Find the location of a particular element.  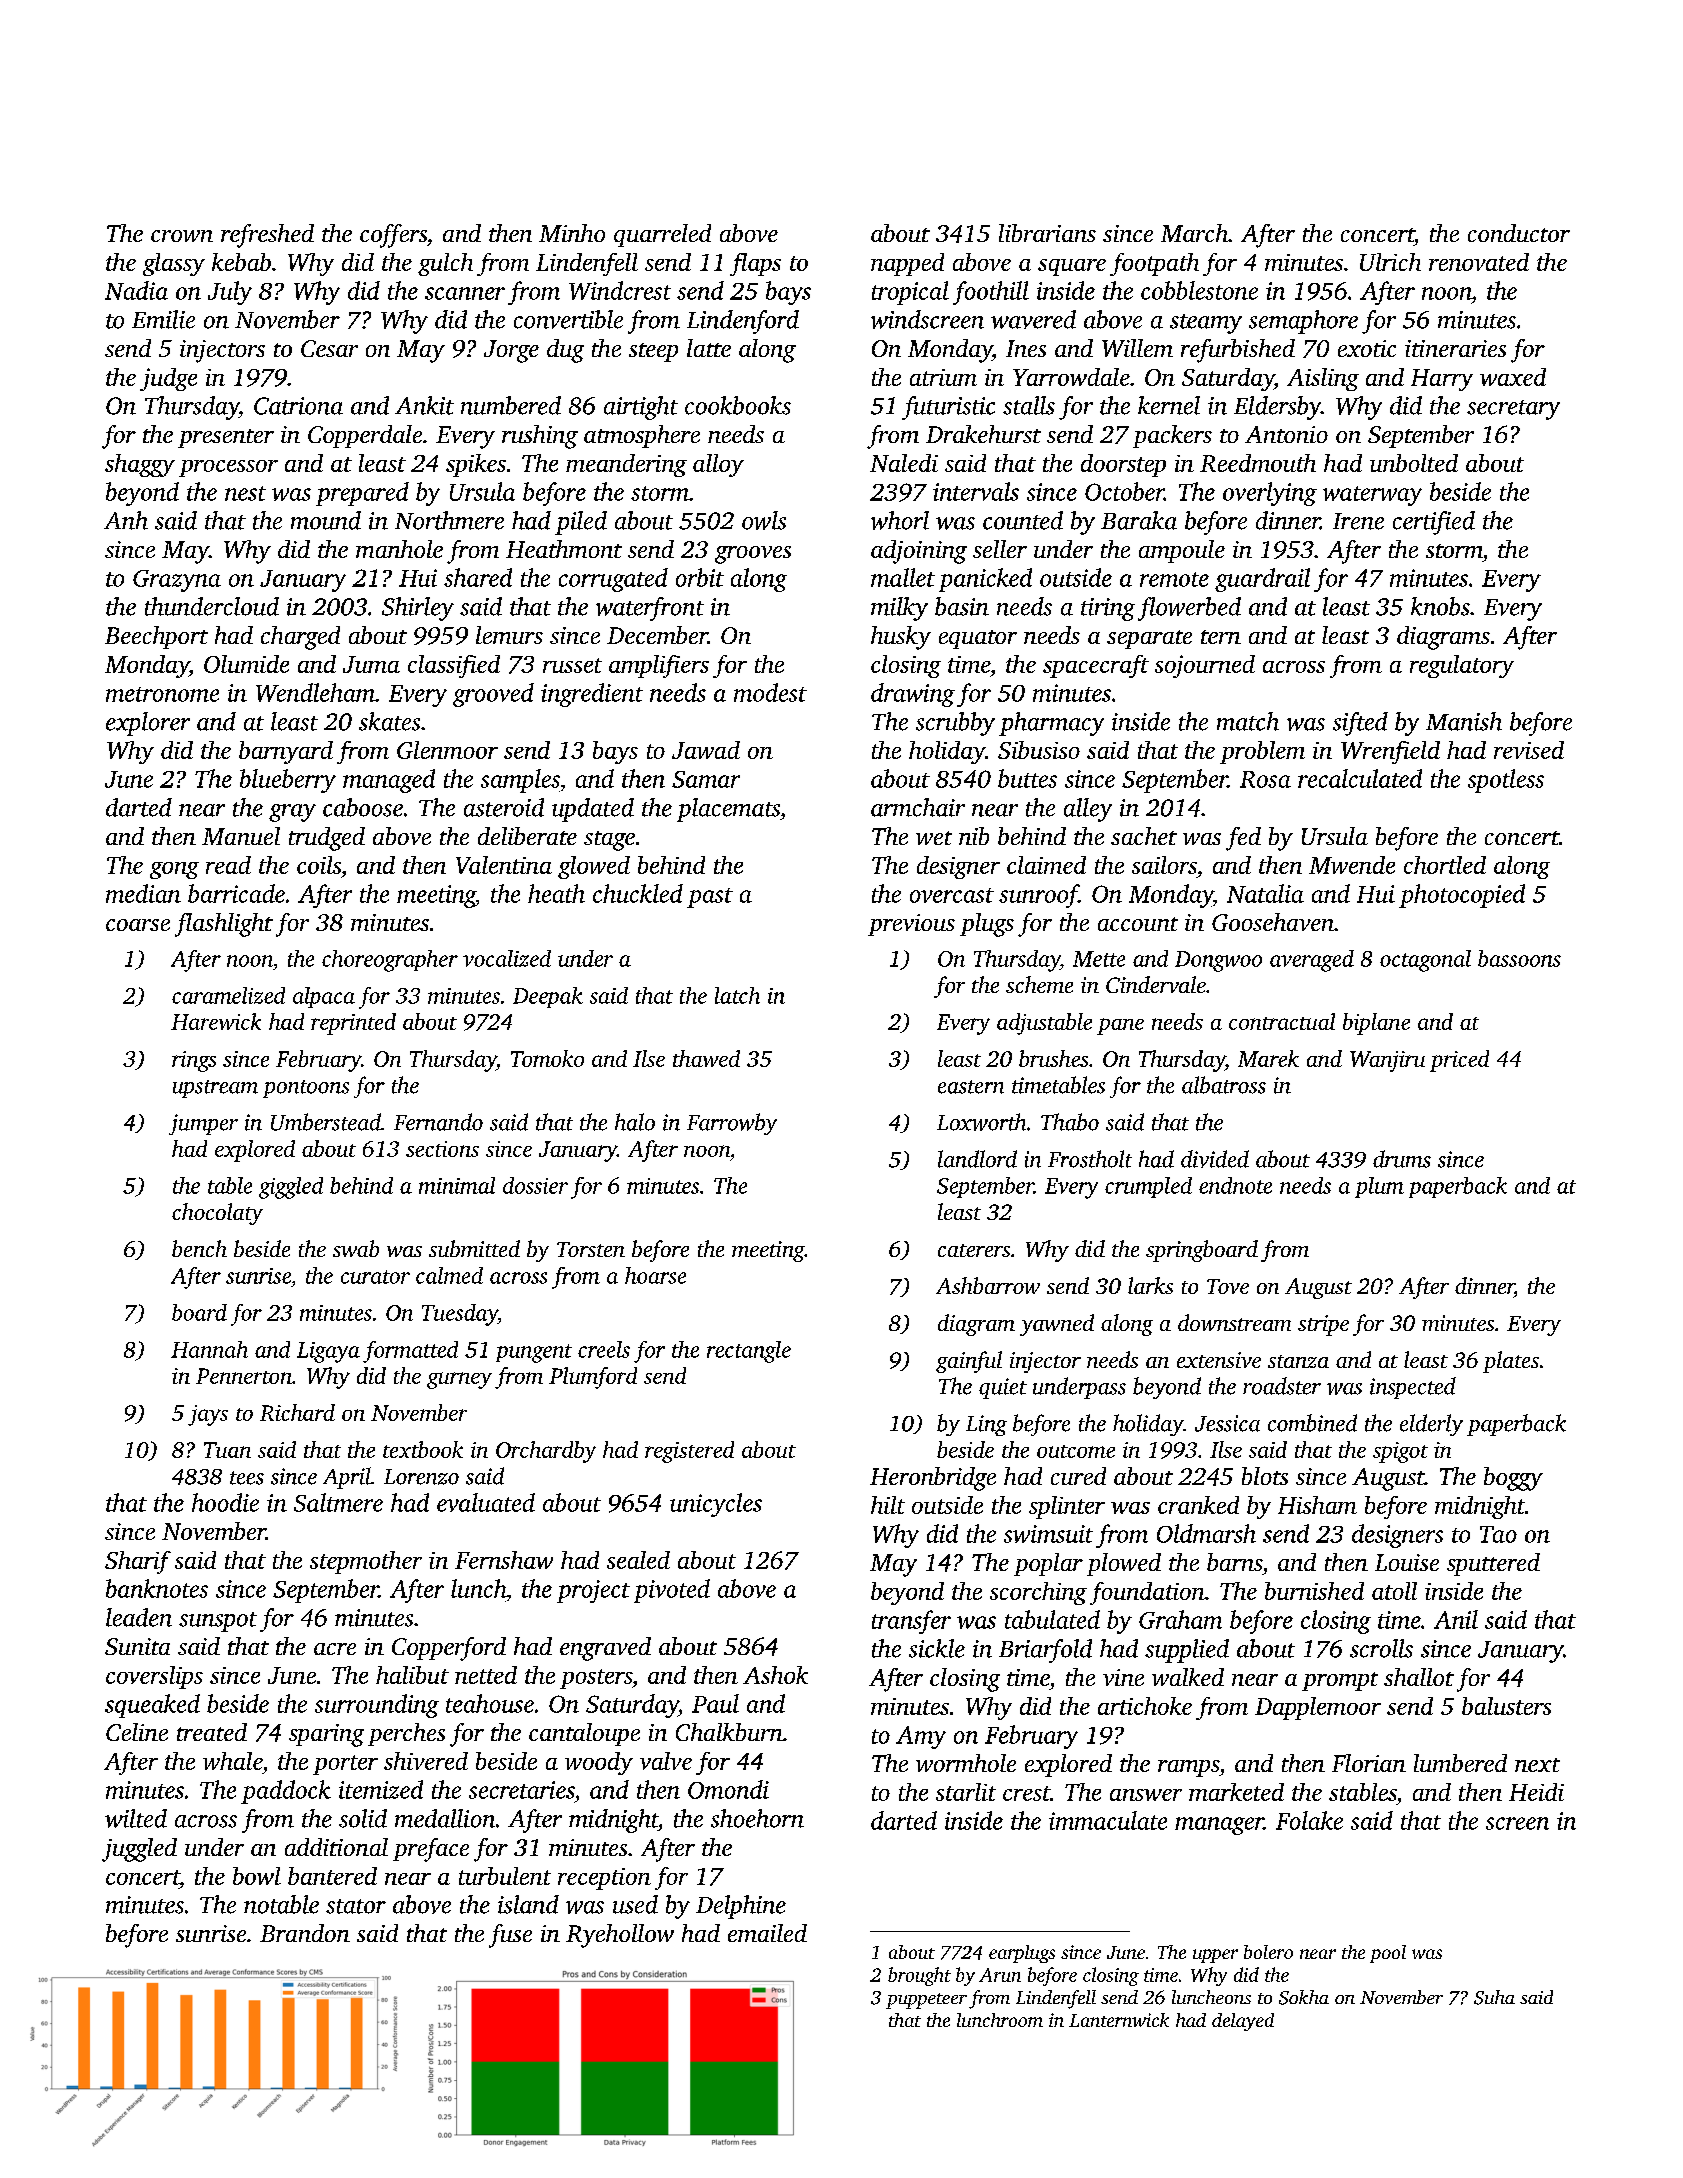

refreshed is located at coordinates (267, 236).
